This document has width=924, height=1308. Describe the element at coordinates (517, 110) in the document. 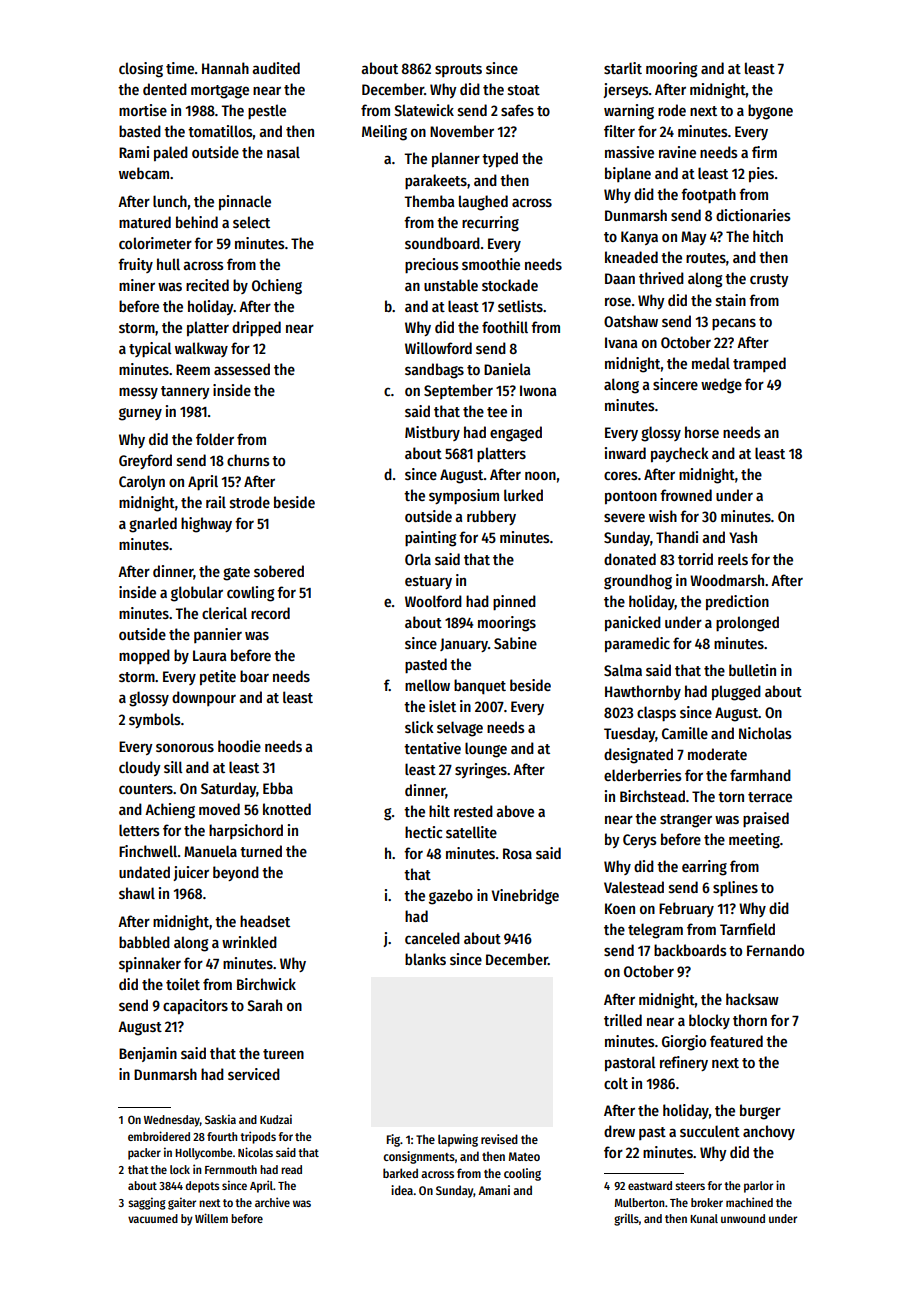

I see `safes` at that location.
